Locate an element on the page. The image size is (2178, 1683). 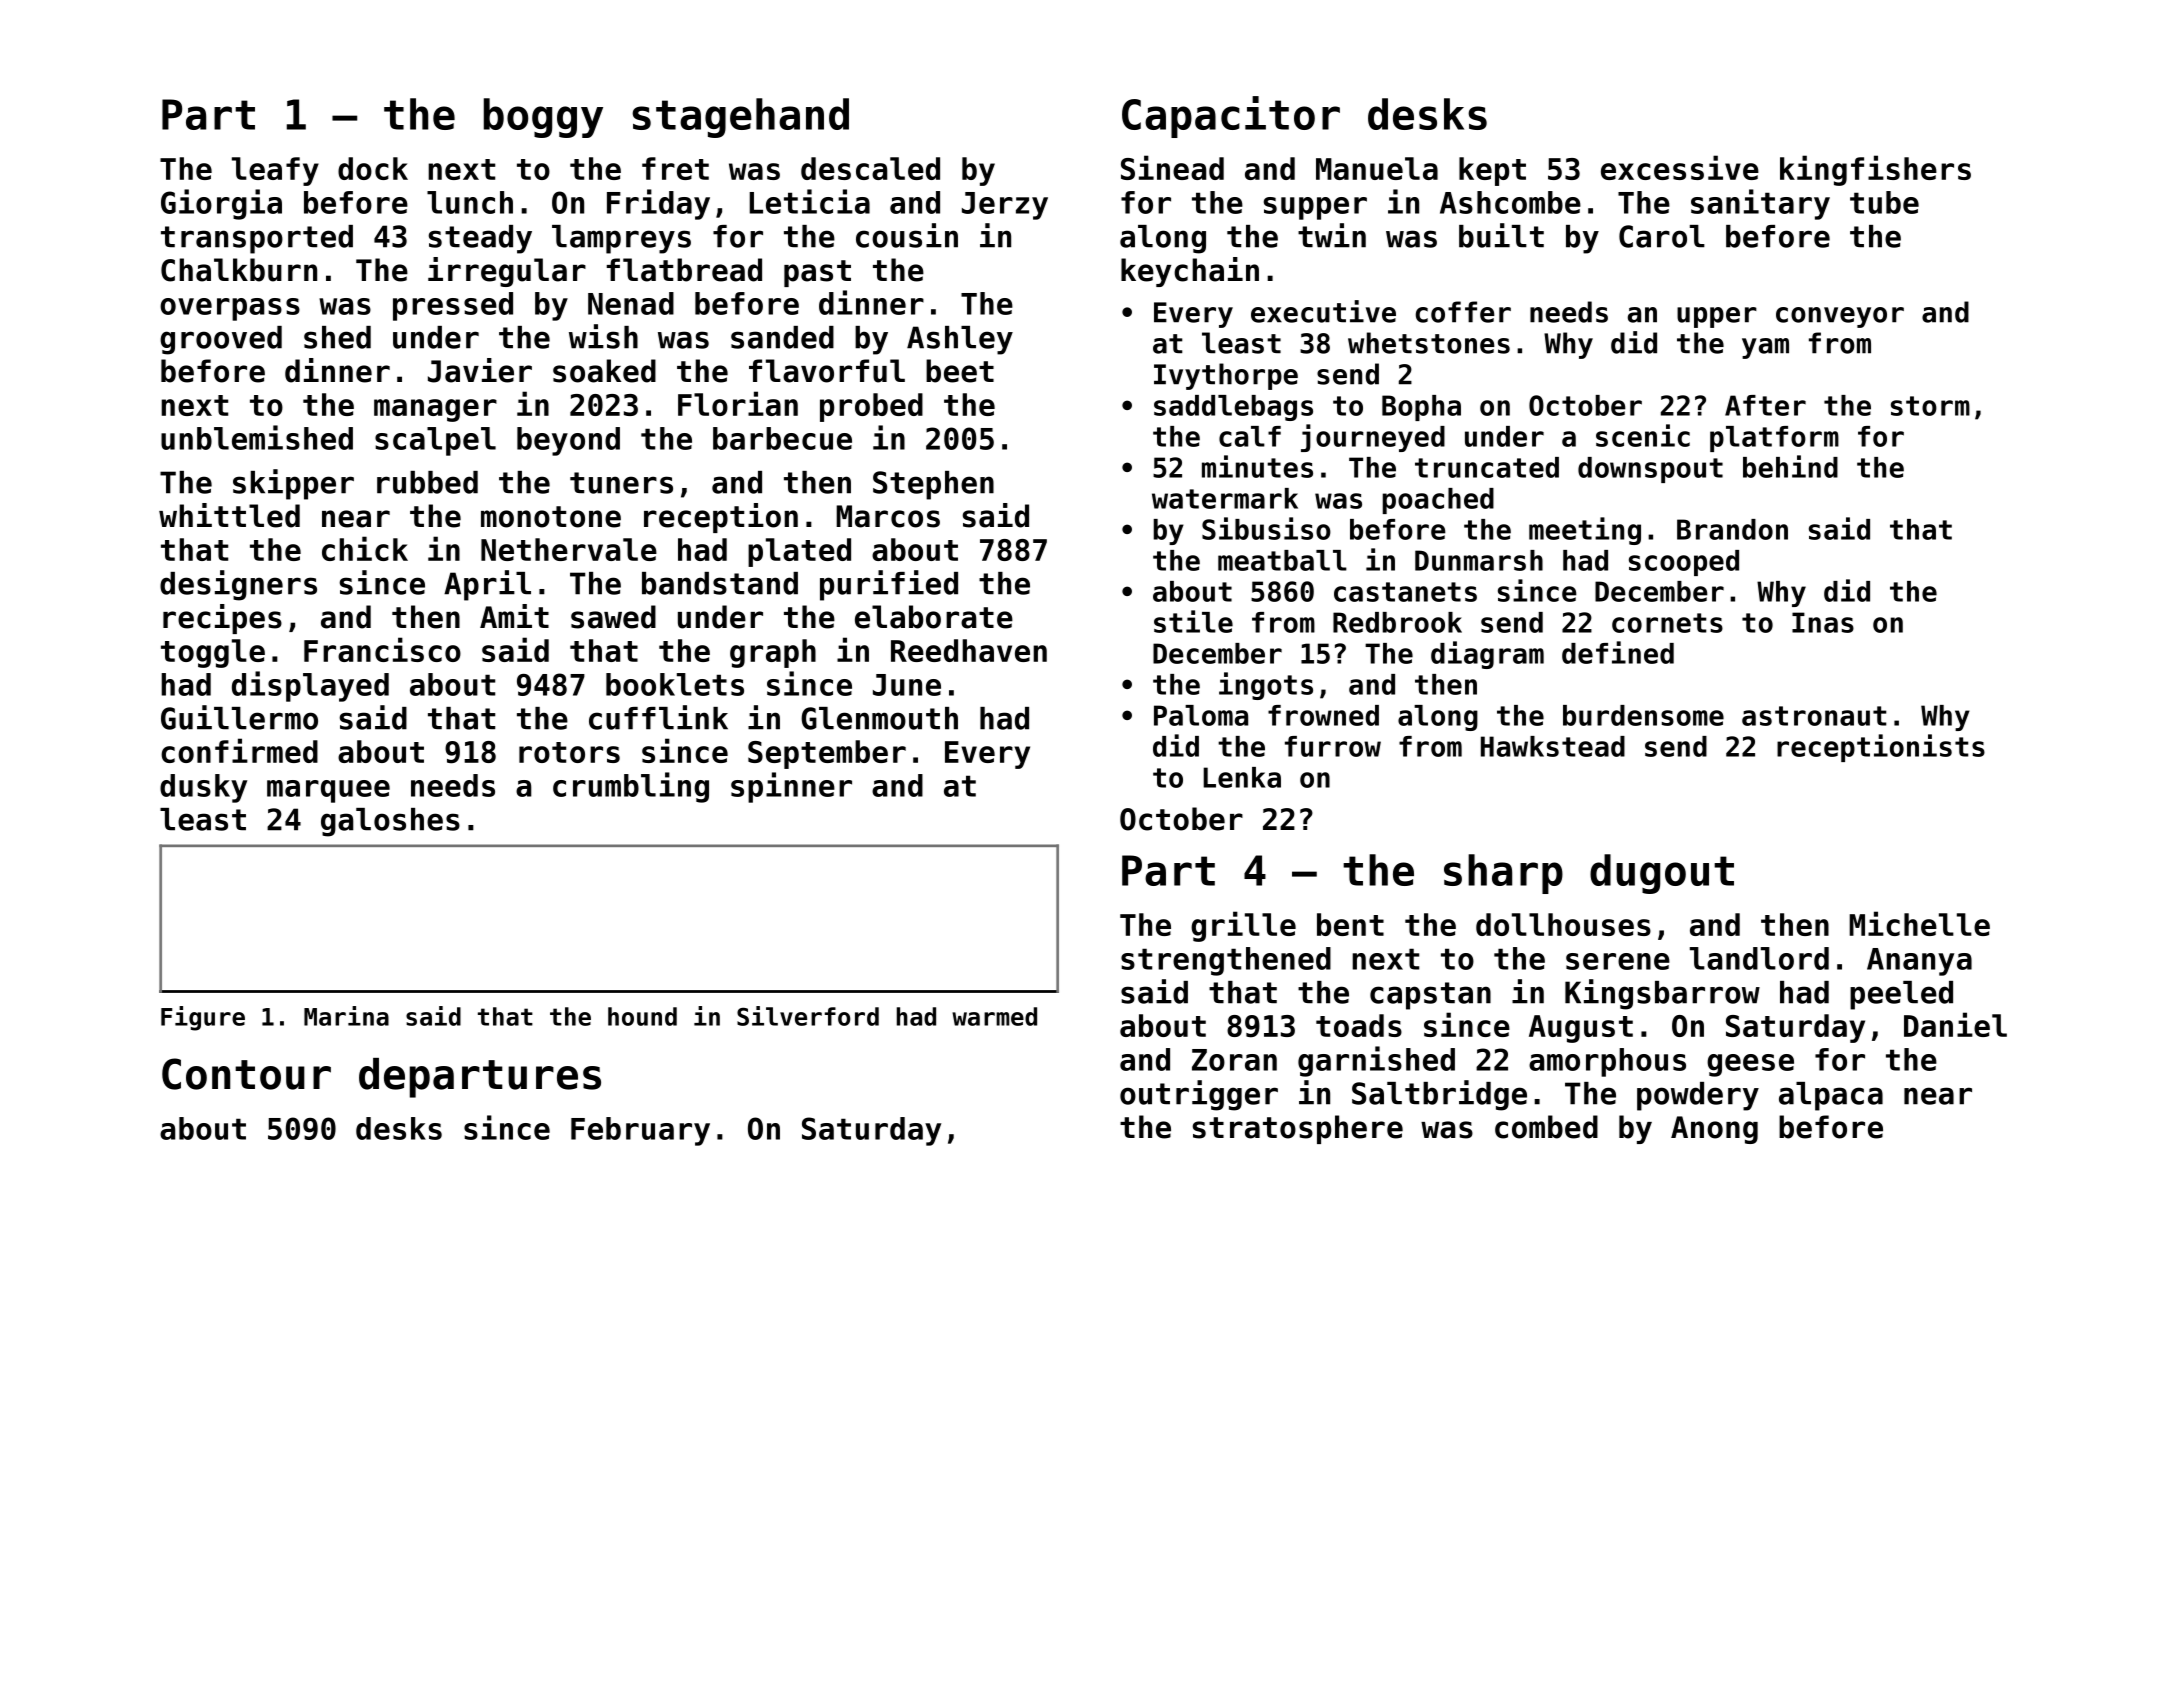
Nethervale is located at coordinates (569, 549).
